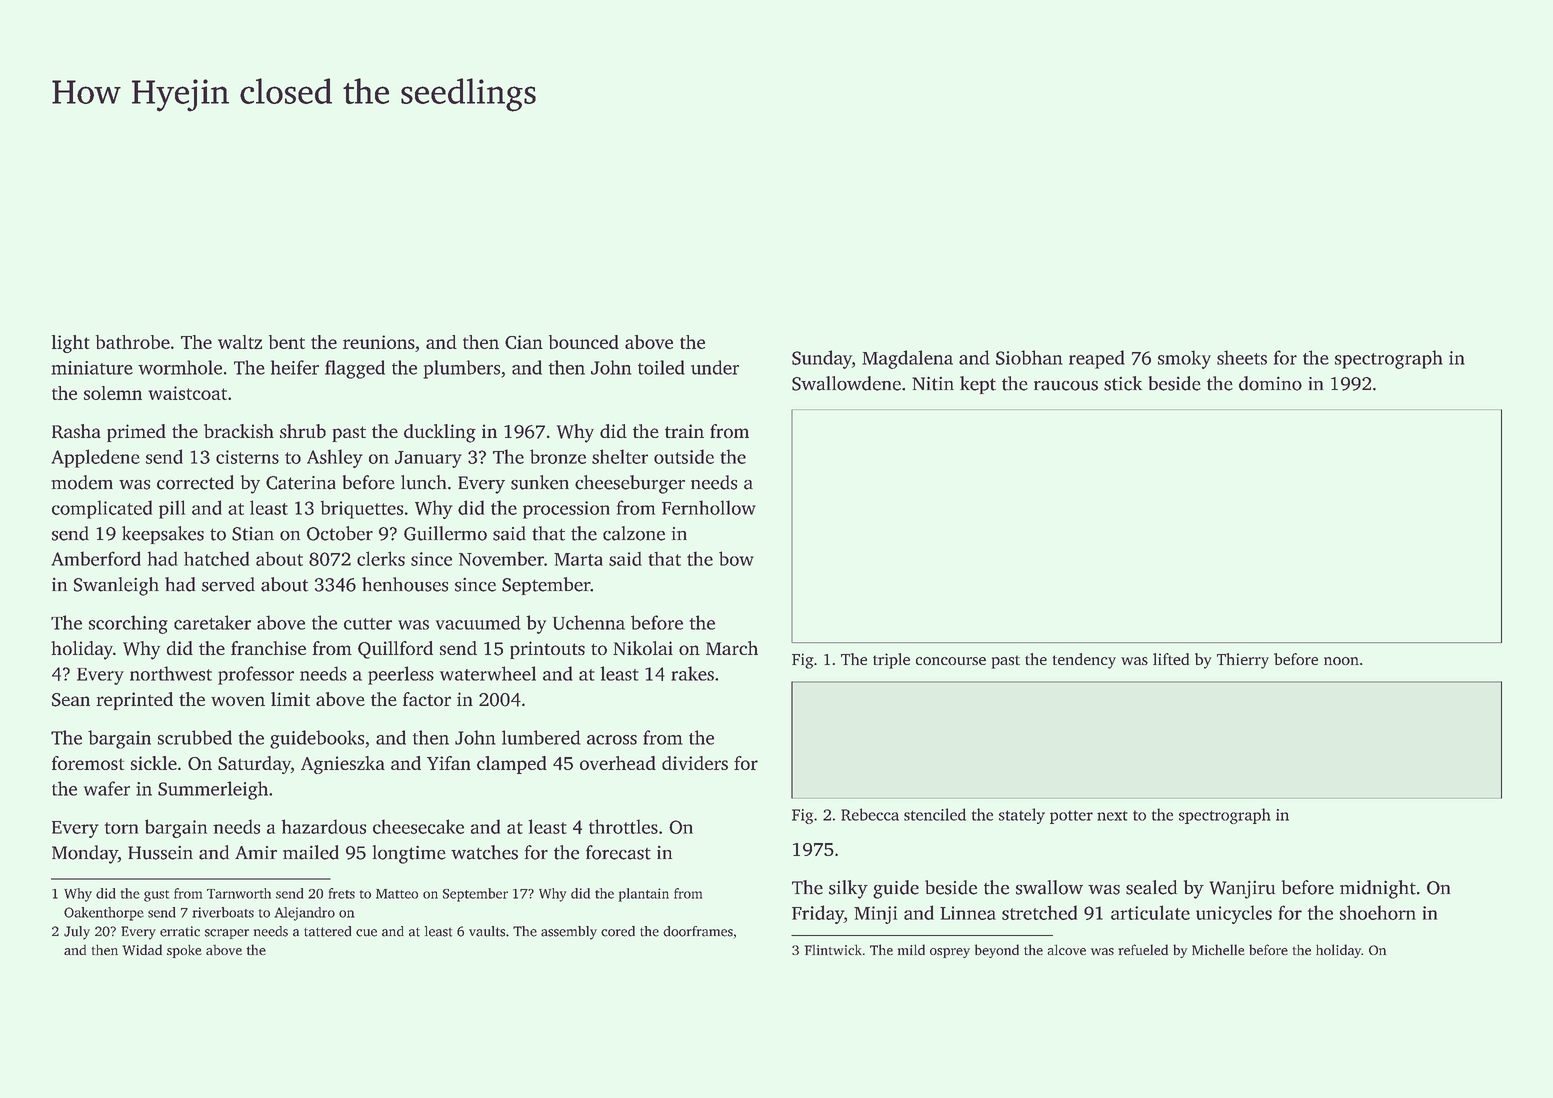 The image size is (1553, 1098). I want to click on kept, so click(978, 385).
